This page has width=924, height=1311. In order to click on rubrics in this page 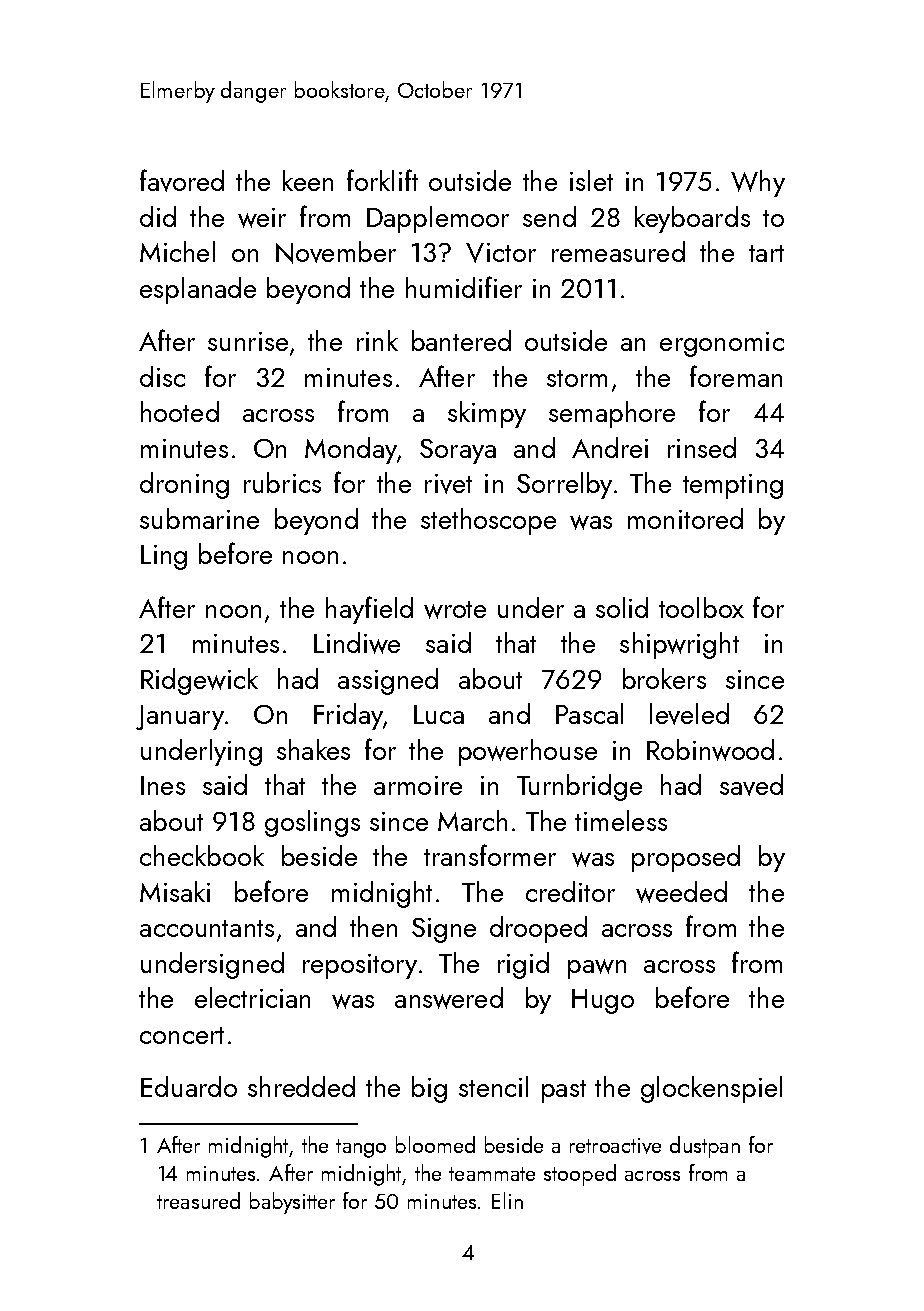, I will do `click(282, 482)`.
